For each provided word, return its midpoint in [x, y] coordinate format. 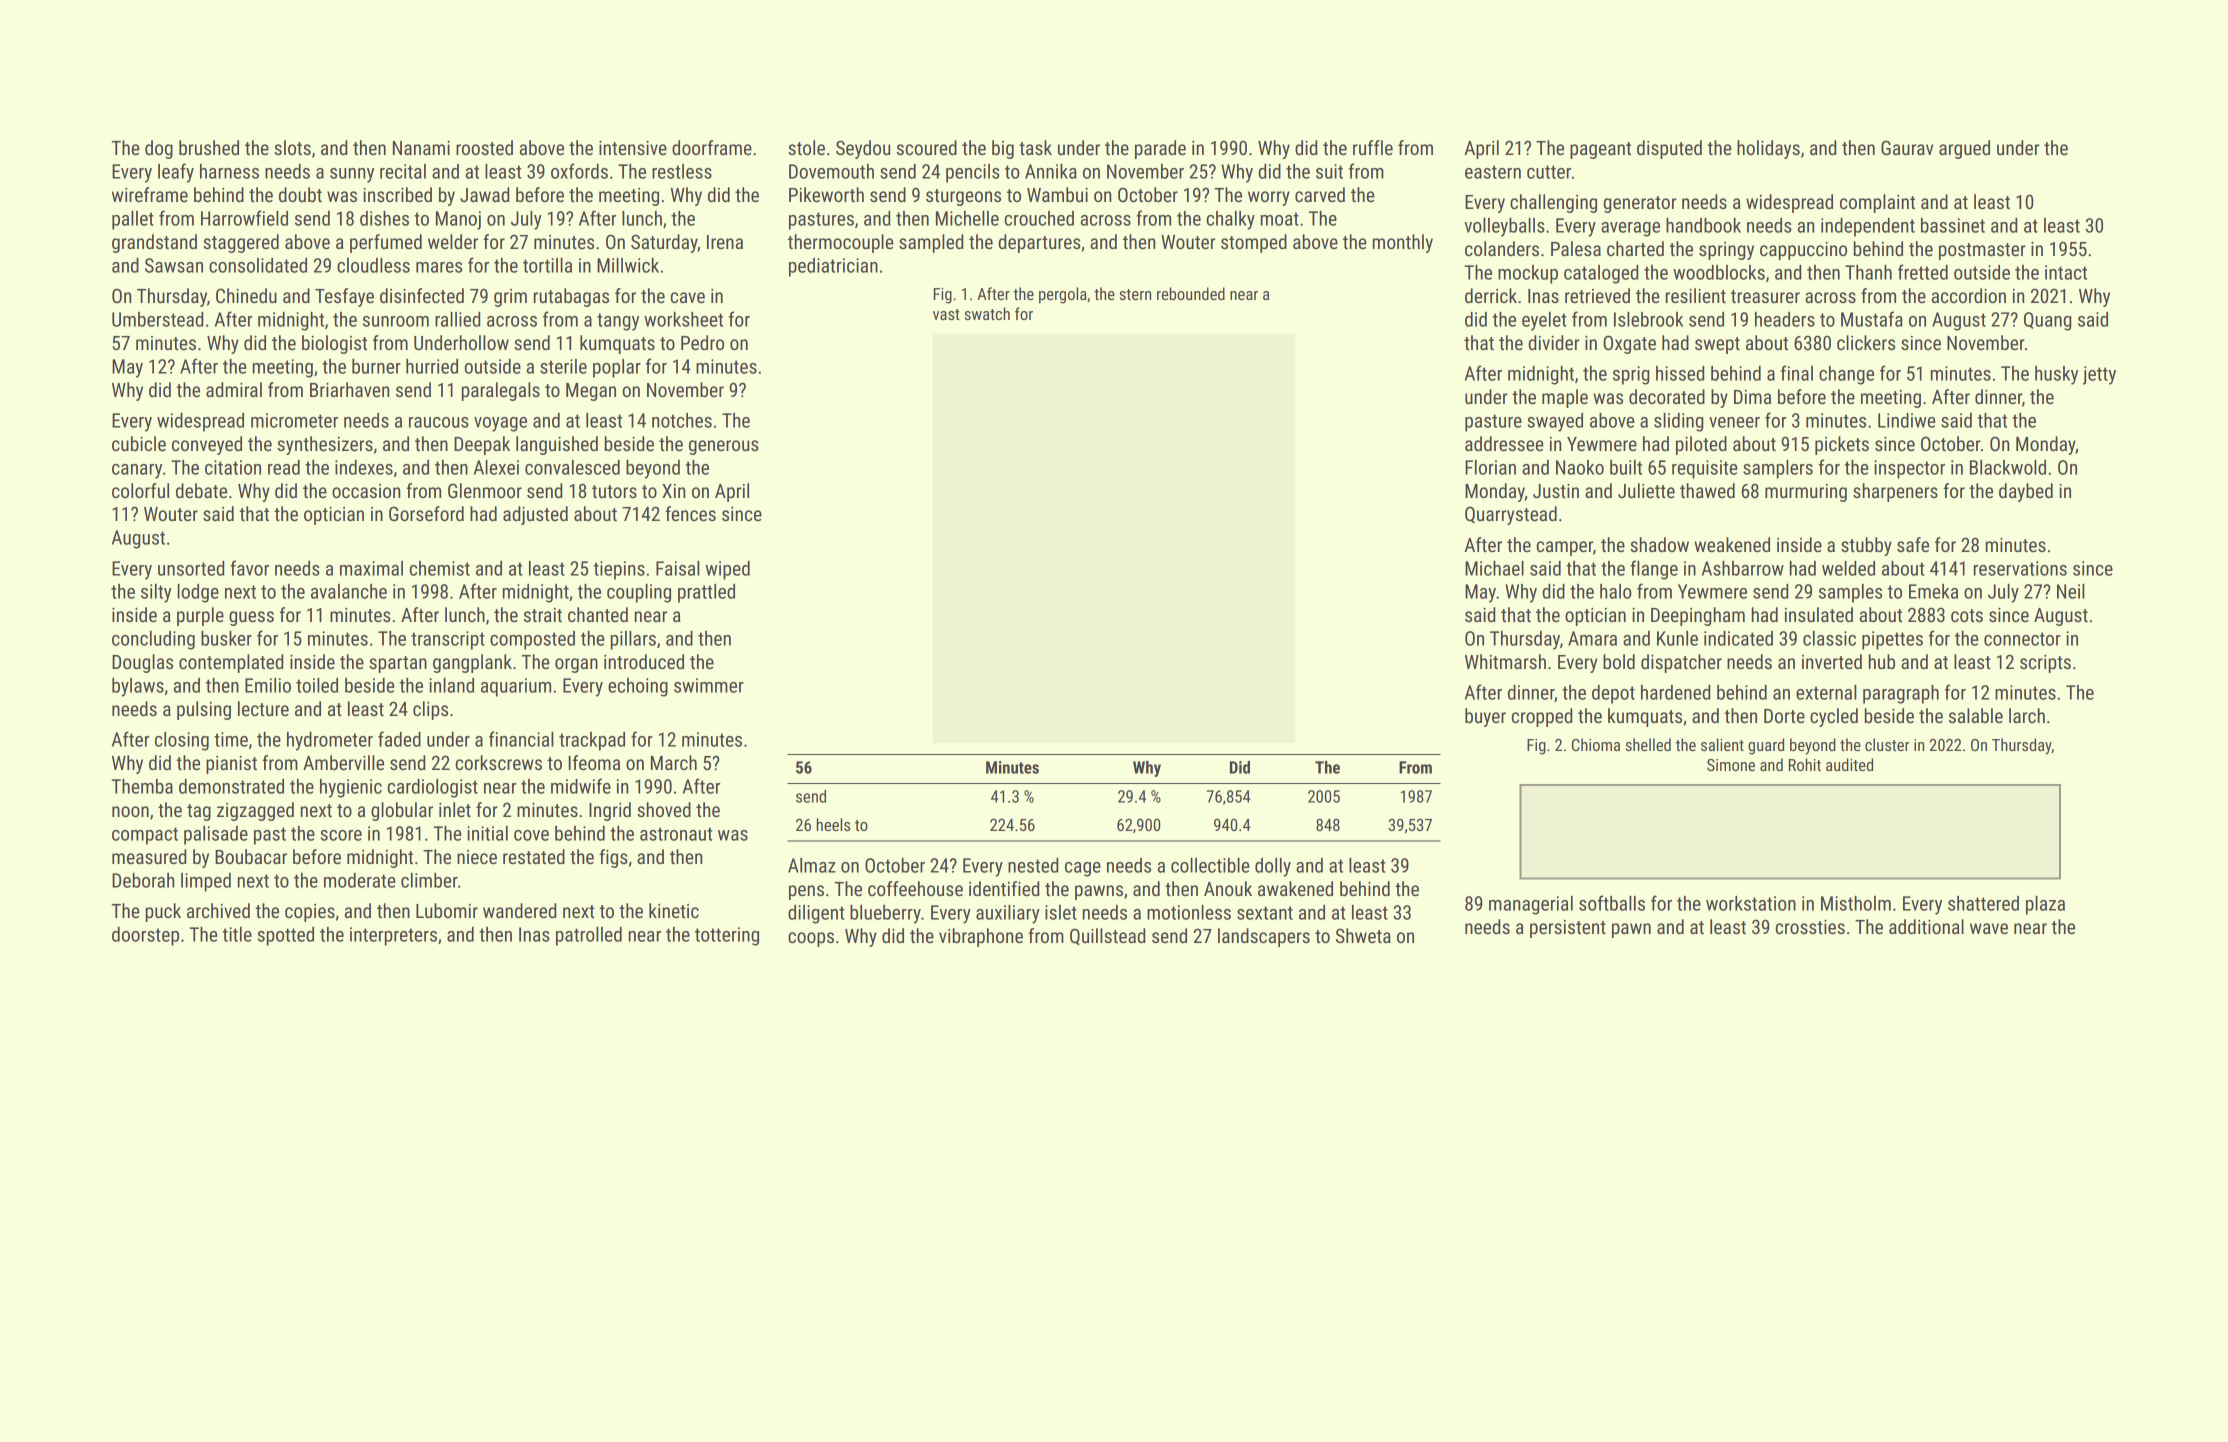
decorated [1667, 396]
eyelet [1544, 321]
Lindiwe [1907, 420]
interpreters [393, 936]
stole [806, 147]
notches [682, 420]
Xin [673, 491]
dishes [384, 218]
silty [156, 593]
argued [1964, 149]
